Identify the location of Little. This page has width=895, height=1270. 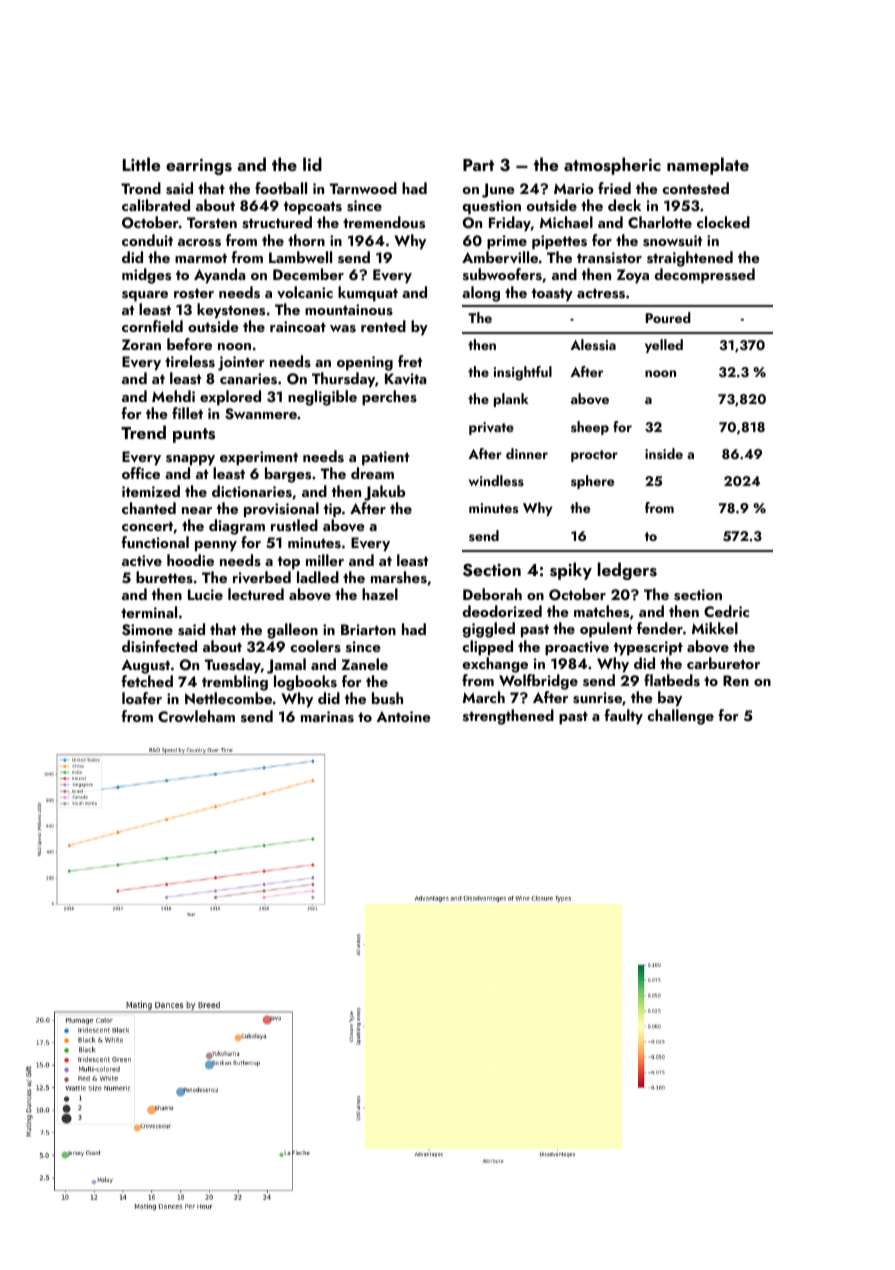
(141, 164).
